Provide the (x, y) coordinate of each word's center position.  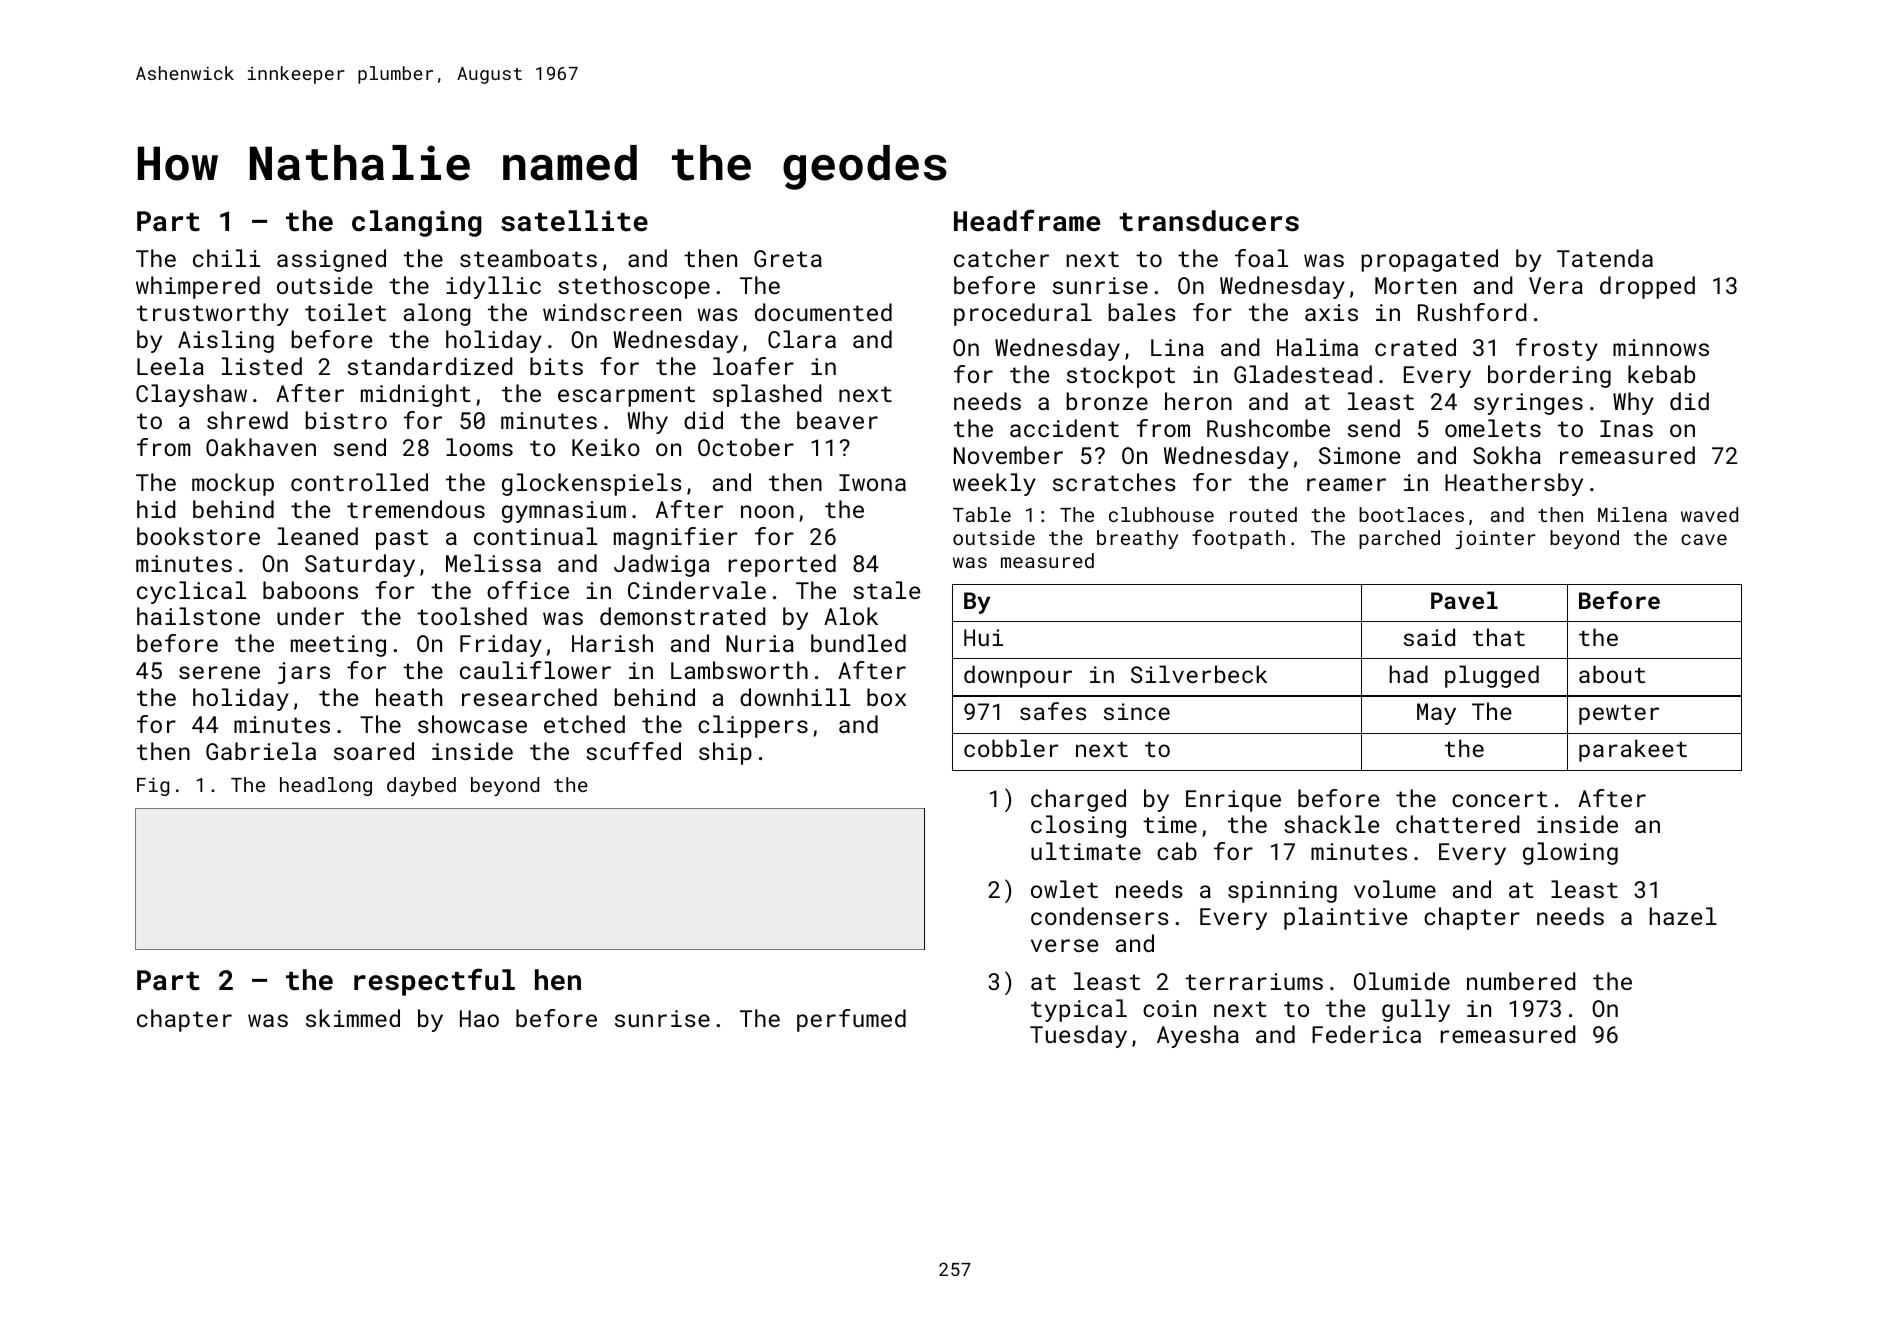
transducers (1209, 221)
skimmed (353, 1018)
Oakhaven (261, 447)
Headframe (1027, 220)
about (1612, 674)
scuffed (633, 751)
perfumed (851, 1020)
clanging (417, 223)
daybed (421, 786)
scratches (1114, 482)
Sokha (1507, 455)
